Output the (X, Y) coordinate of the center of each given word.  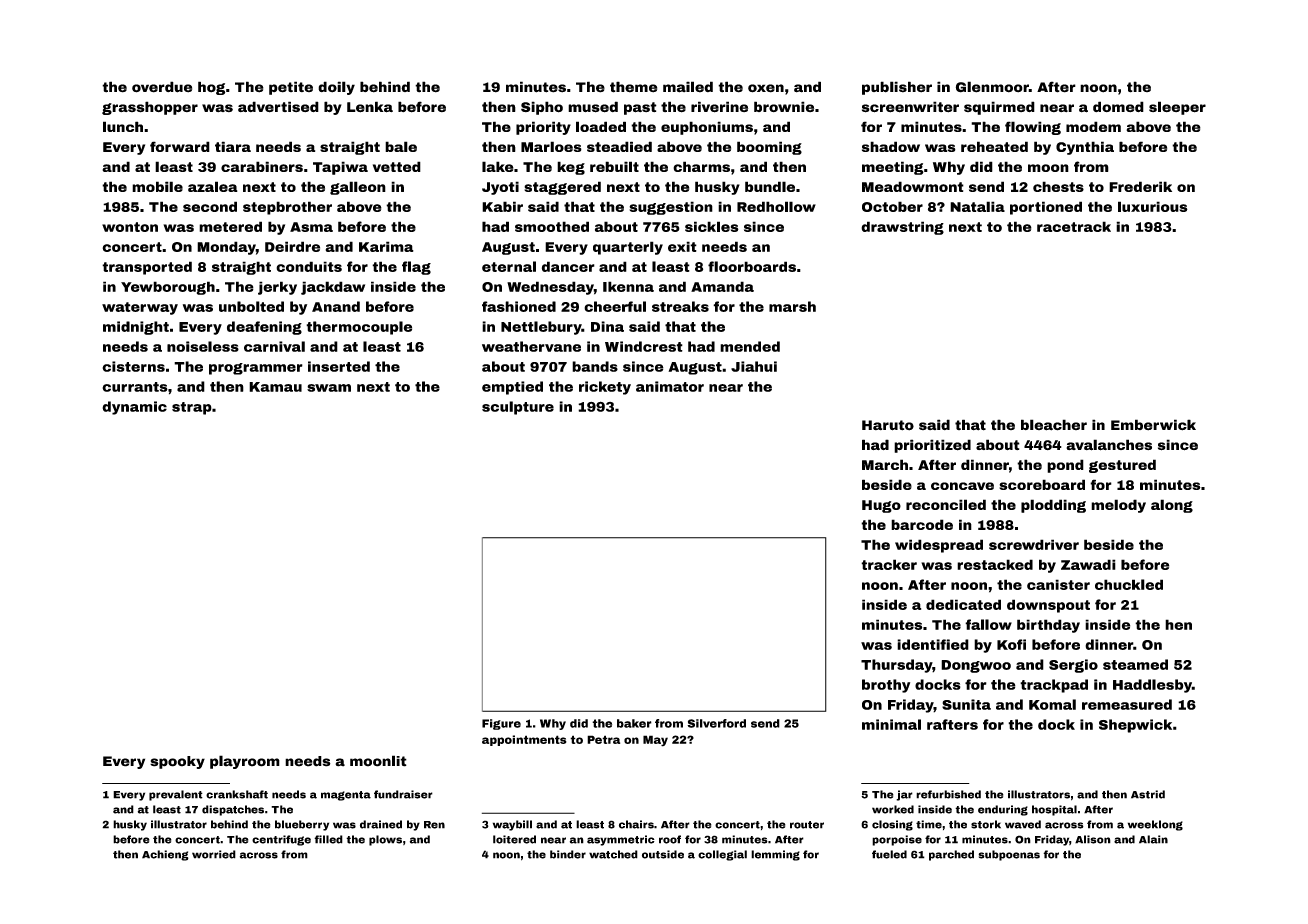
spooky (177, 762)
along (1172, 506)
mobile (157, 186)
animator (670, 386)
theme (633, 87)
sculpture (518, 408)
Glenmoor (992, 87)
